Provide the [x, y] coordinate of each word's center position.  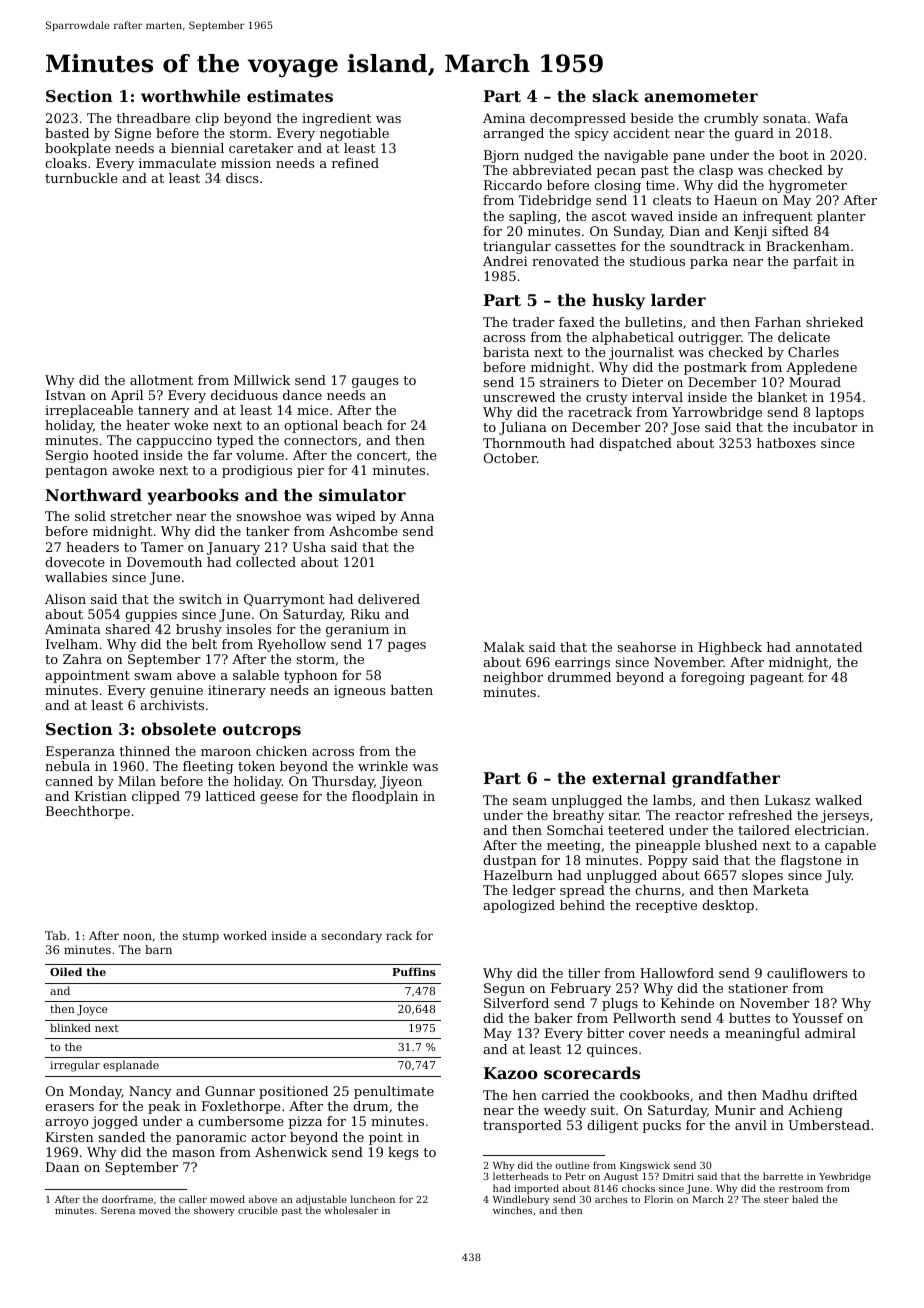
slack [615, 96]
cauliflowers [807, 973]
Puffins [414, 971]
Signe [133, 134]
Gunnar [230, 1091]
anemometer [701, 96]
